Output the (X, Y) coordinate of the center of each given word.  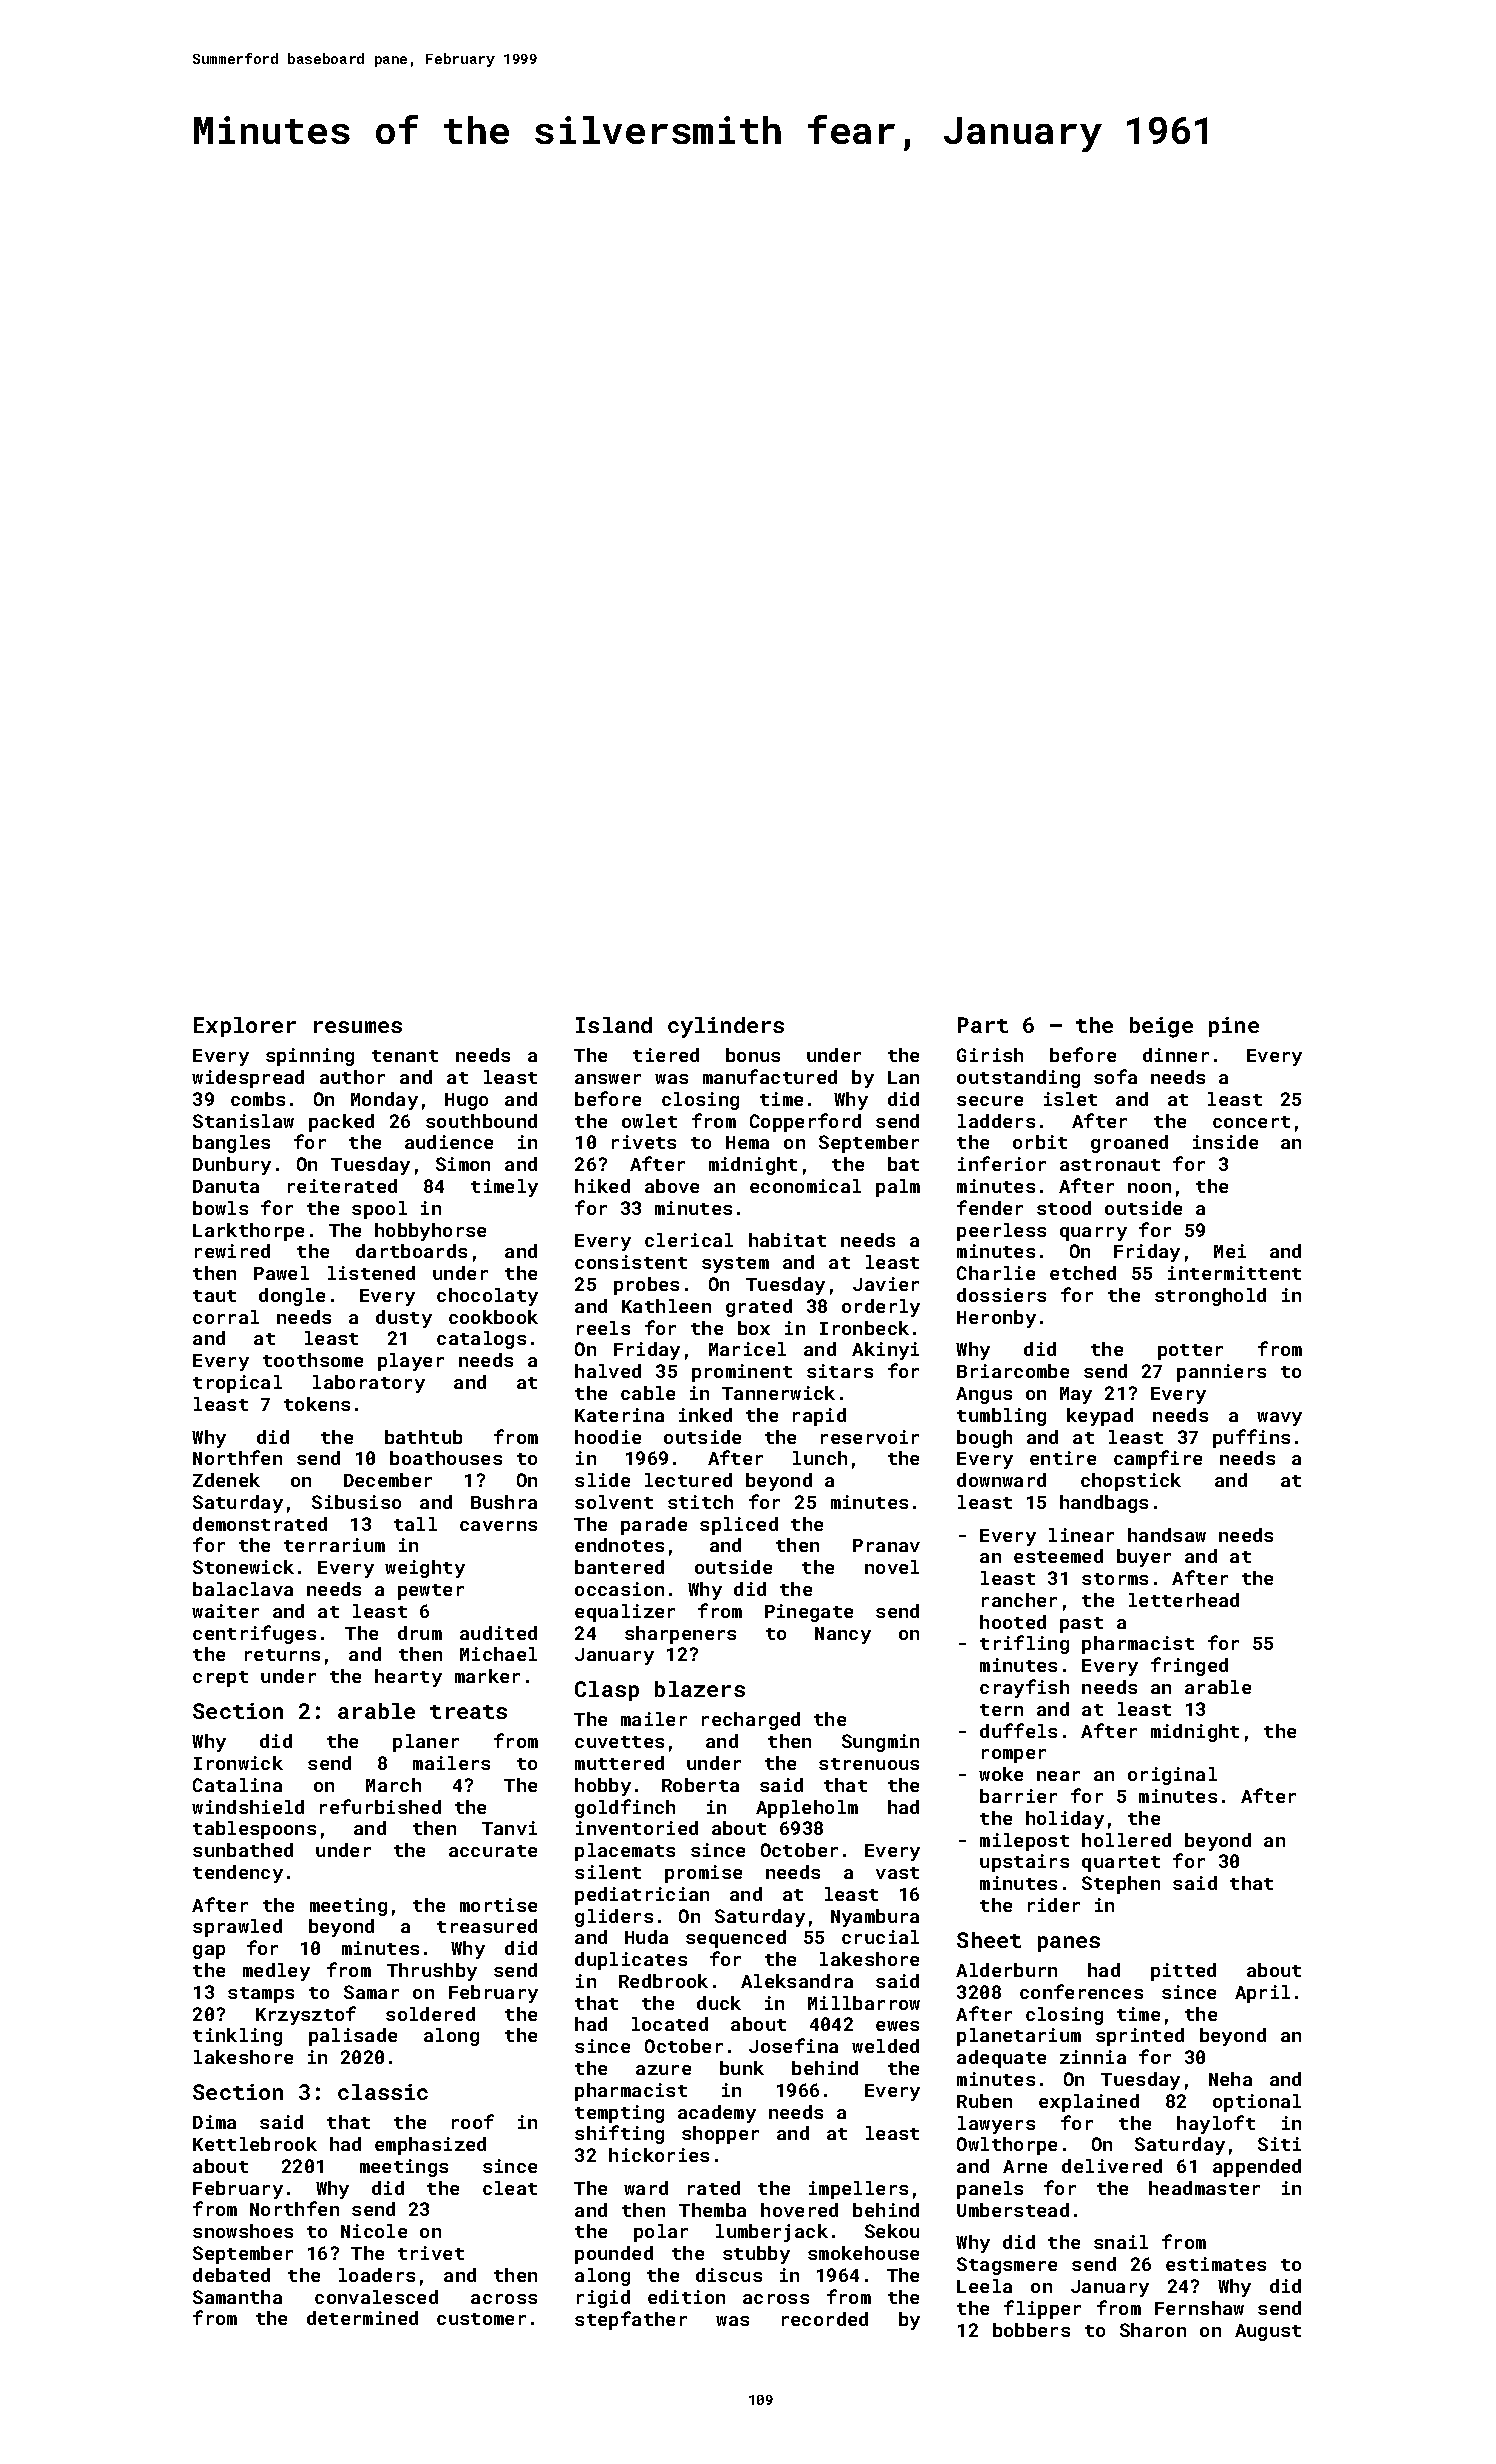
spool (379, 1210)
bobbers (1031, 2330)
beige (1161, 1027)
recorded (825, 2319)
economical (805, 1186)
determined (362, 2318)
